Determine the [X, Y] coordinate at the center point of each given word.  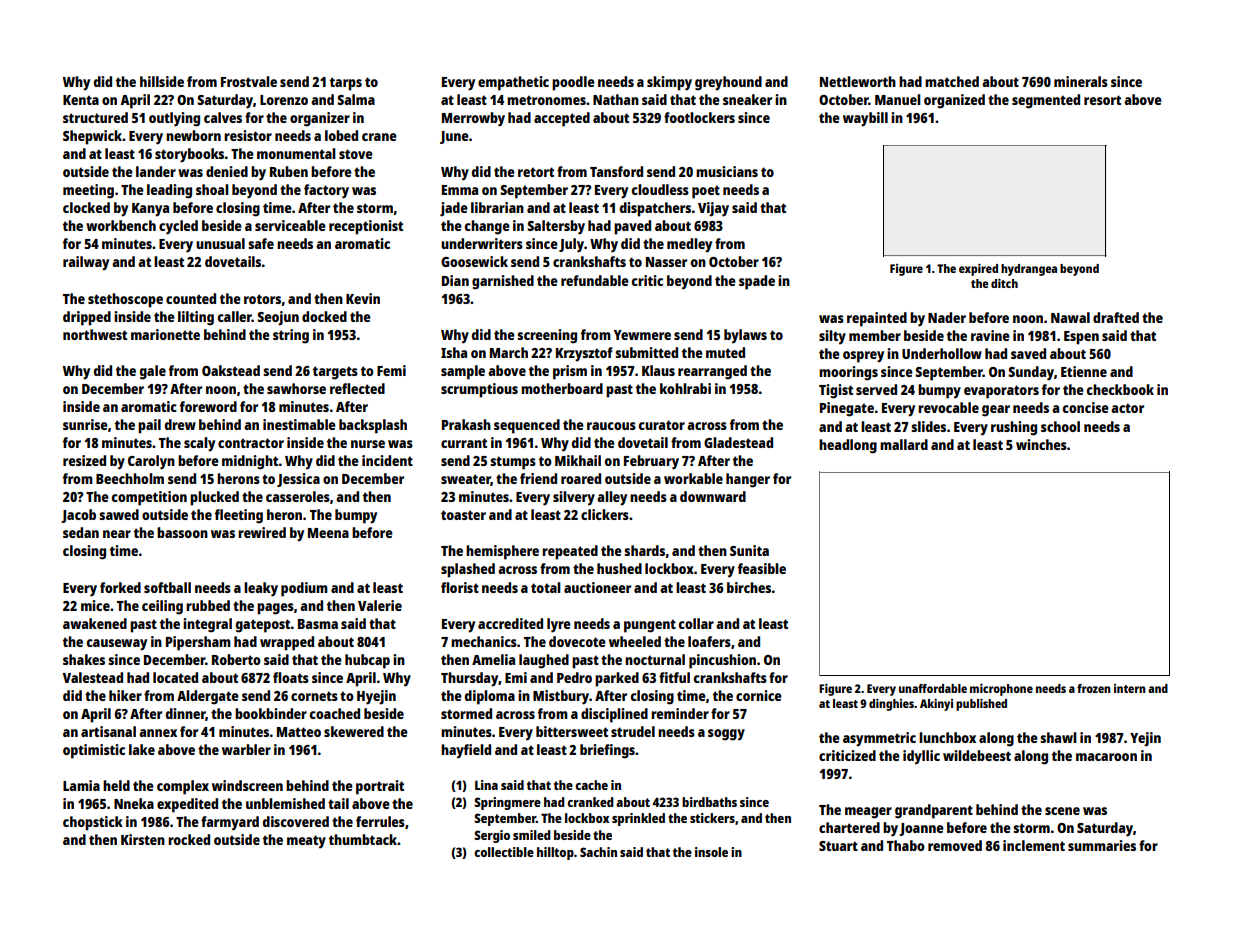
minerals [1081, 81]
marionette [165, 334]
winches [1041, 444]
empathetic [513, 83]
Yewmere [642, 335]
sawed [119, 514]
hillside [162, 81]
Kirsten [143, 839]
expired [978, 269]
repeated [570, 552]
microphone [1001, 689]
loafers [709, 641]
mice [95, 605]
